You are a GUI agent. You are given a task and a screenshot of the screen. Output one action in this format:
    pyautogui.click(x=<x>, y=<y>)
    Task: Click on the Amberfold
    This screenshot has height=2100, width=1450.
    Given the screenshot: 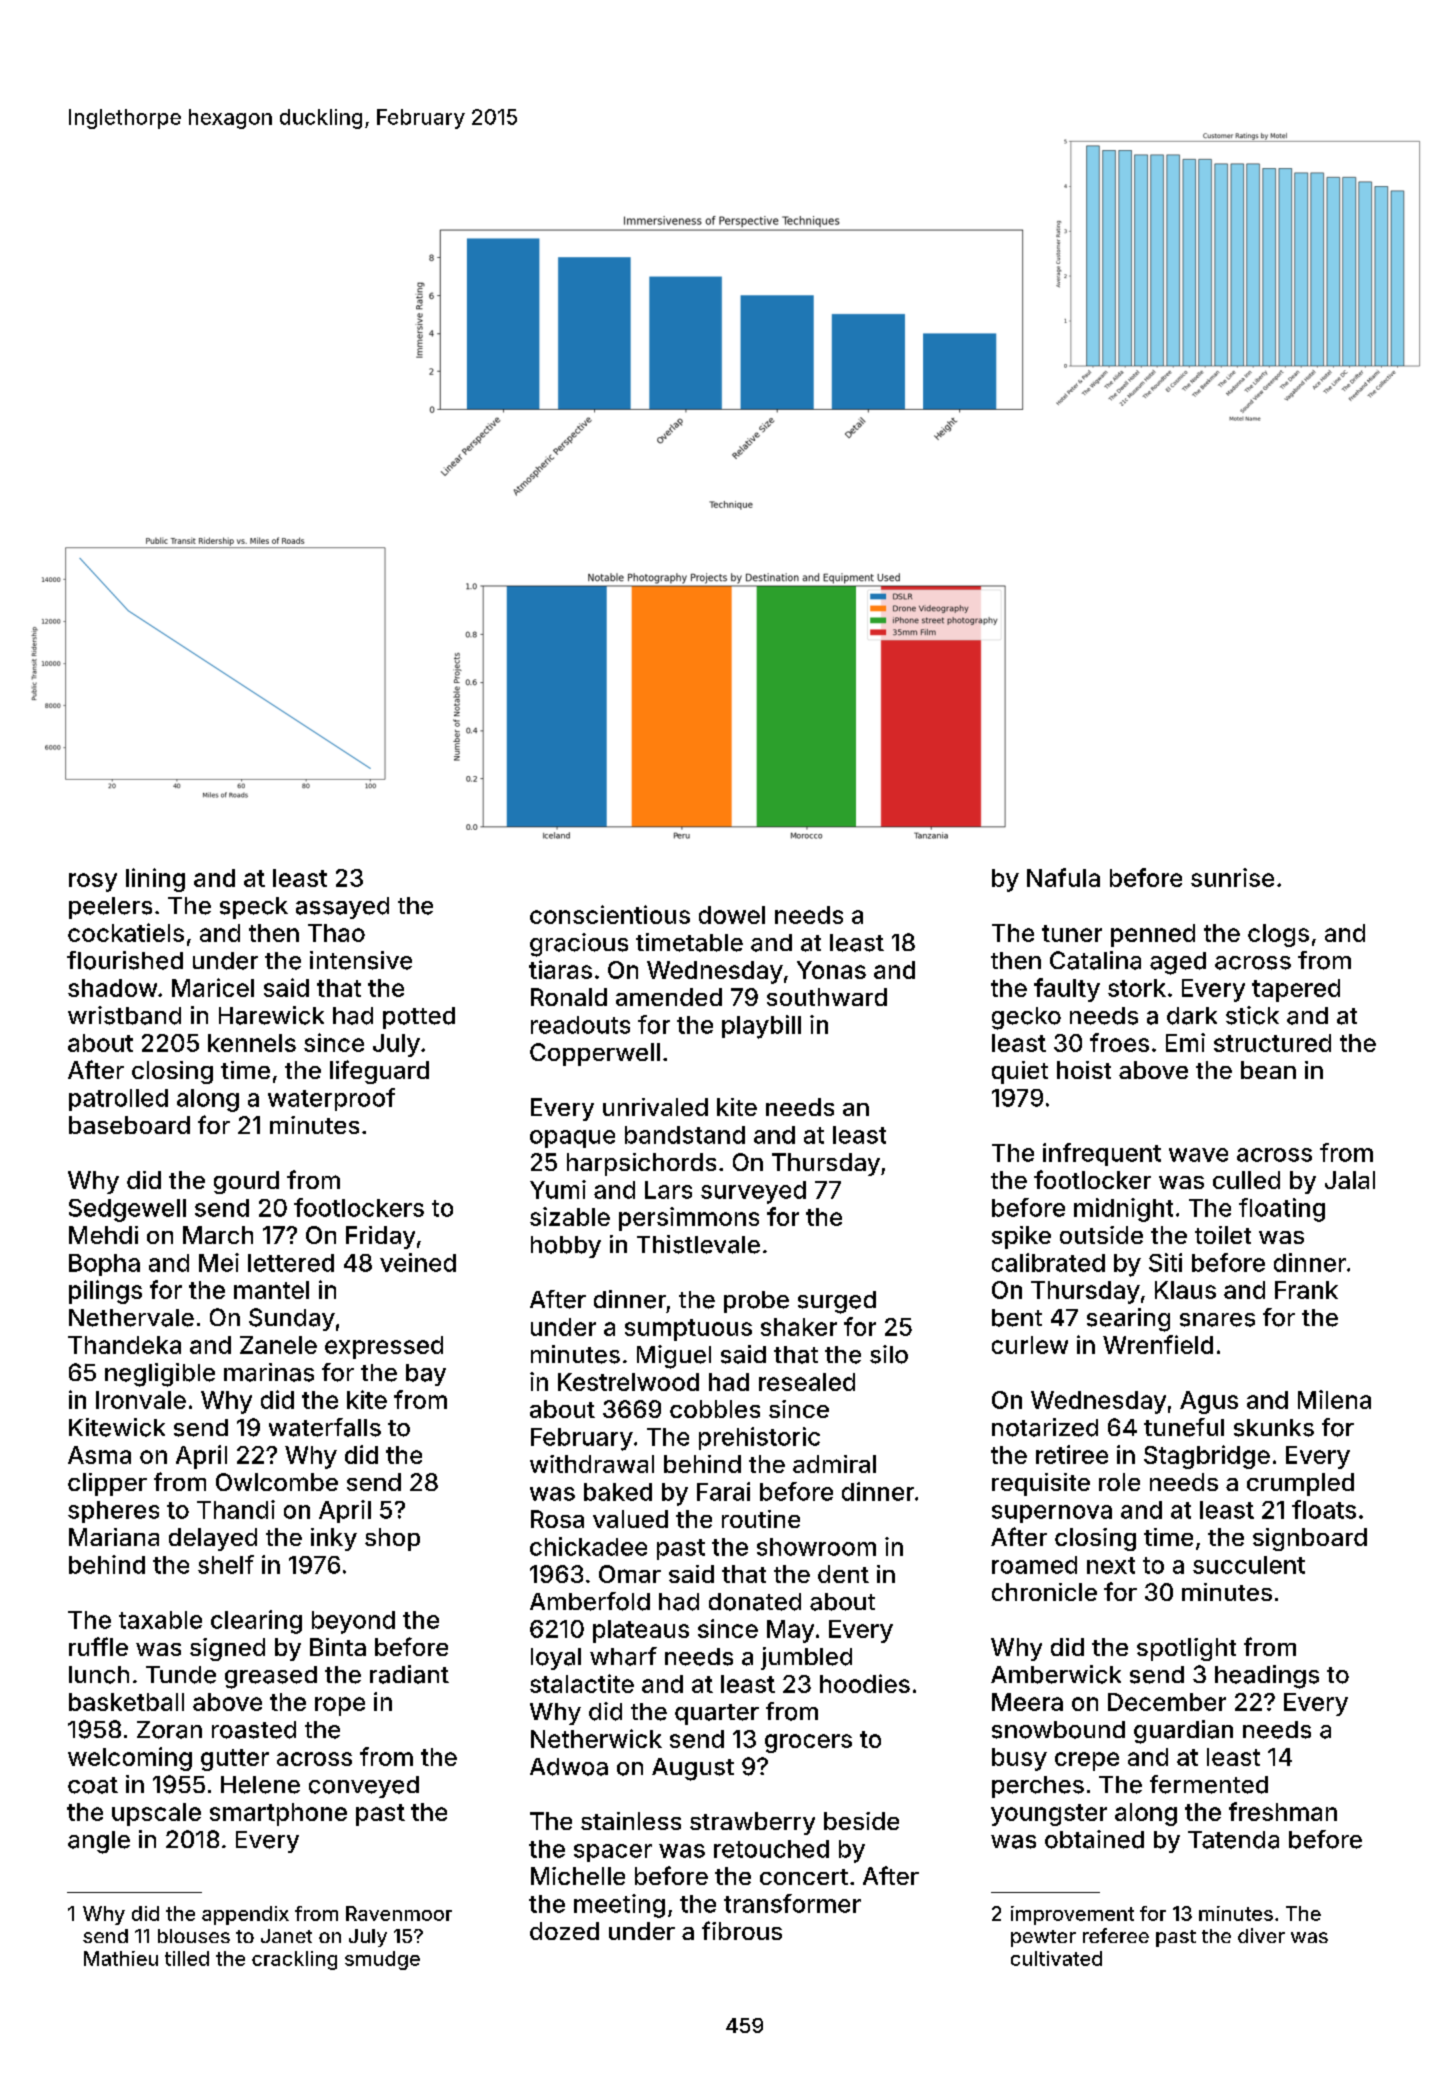 What is the action you would take?
    pyautogui.click(x=590, y=1601)
